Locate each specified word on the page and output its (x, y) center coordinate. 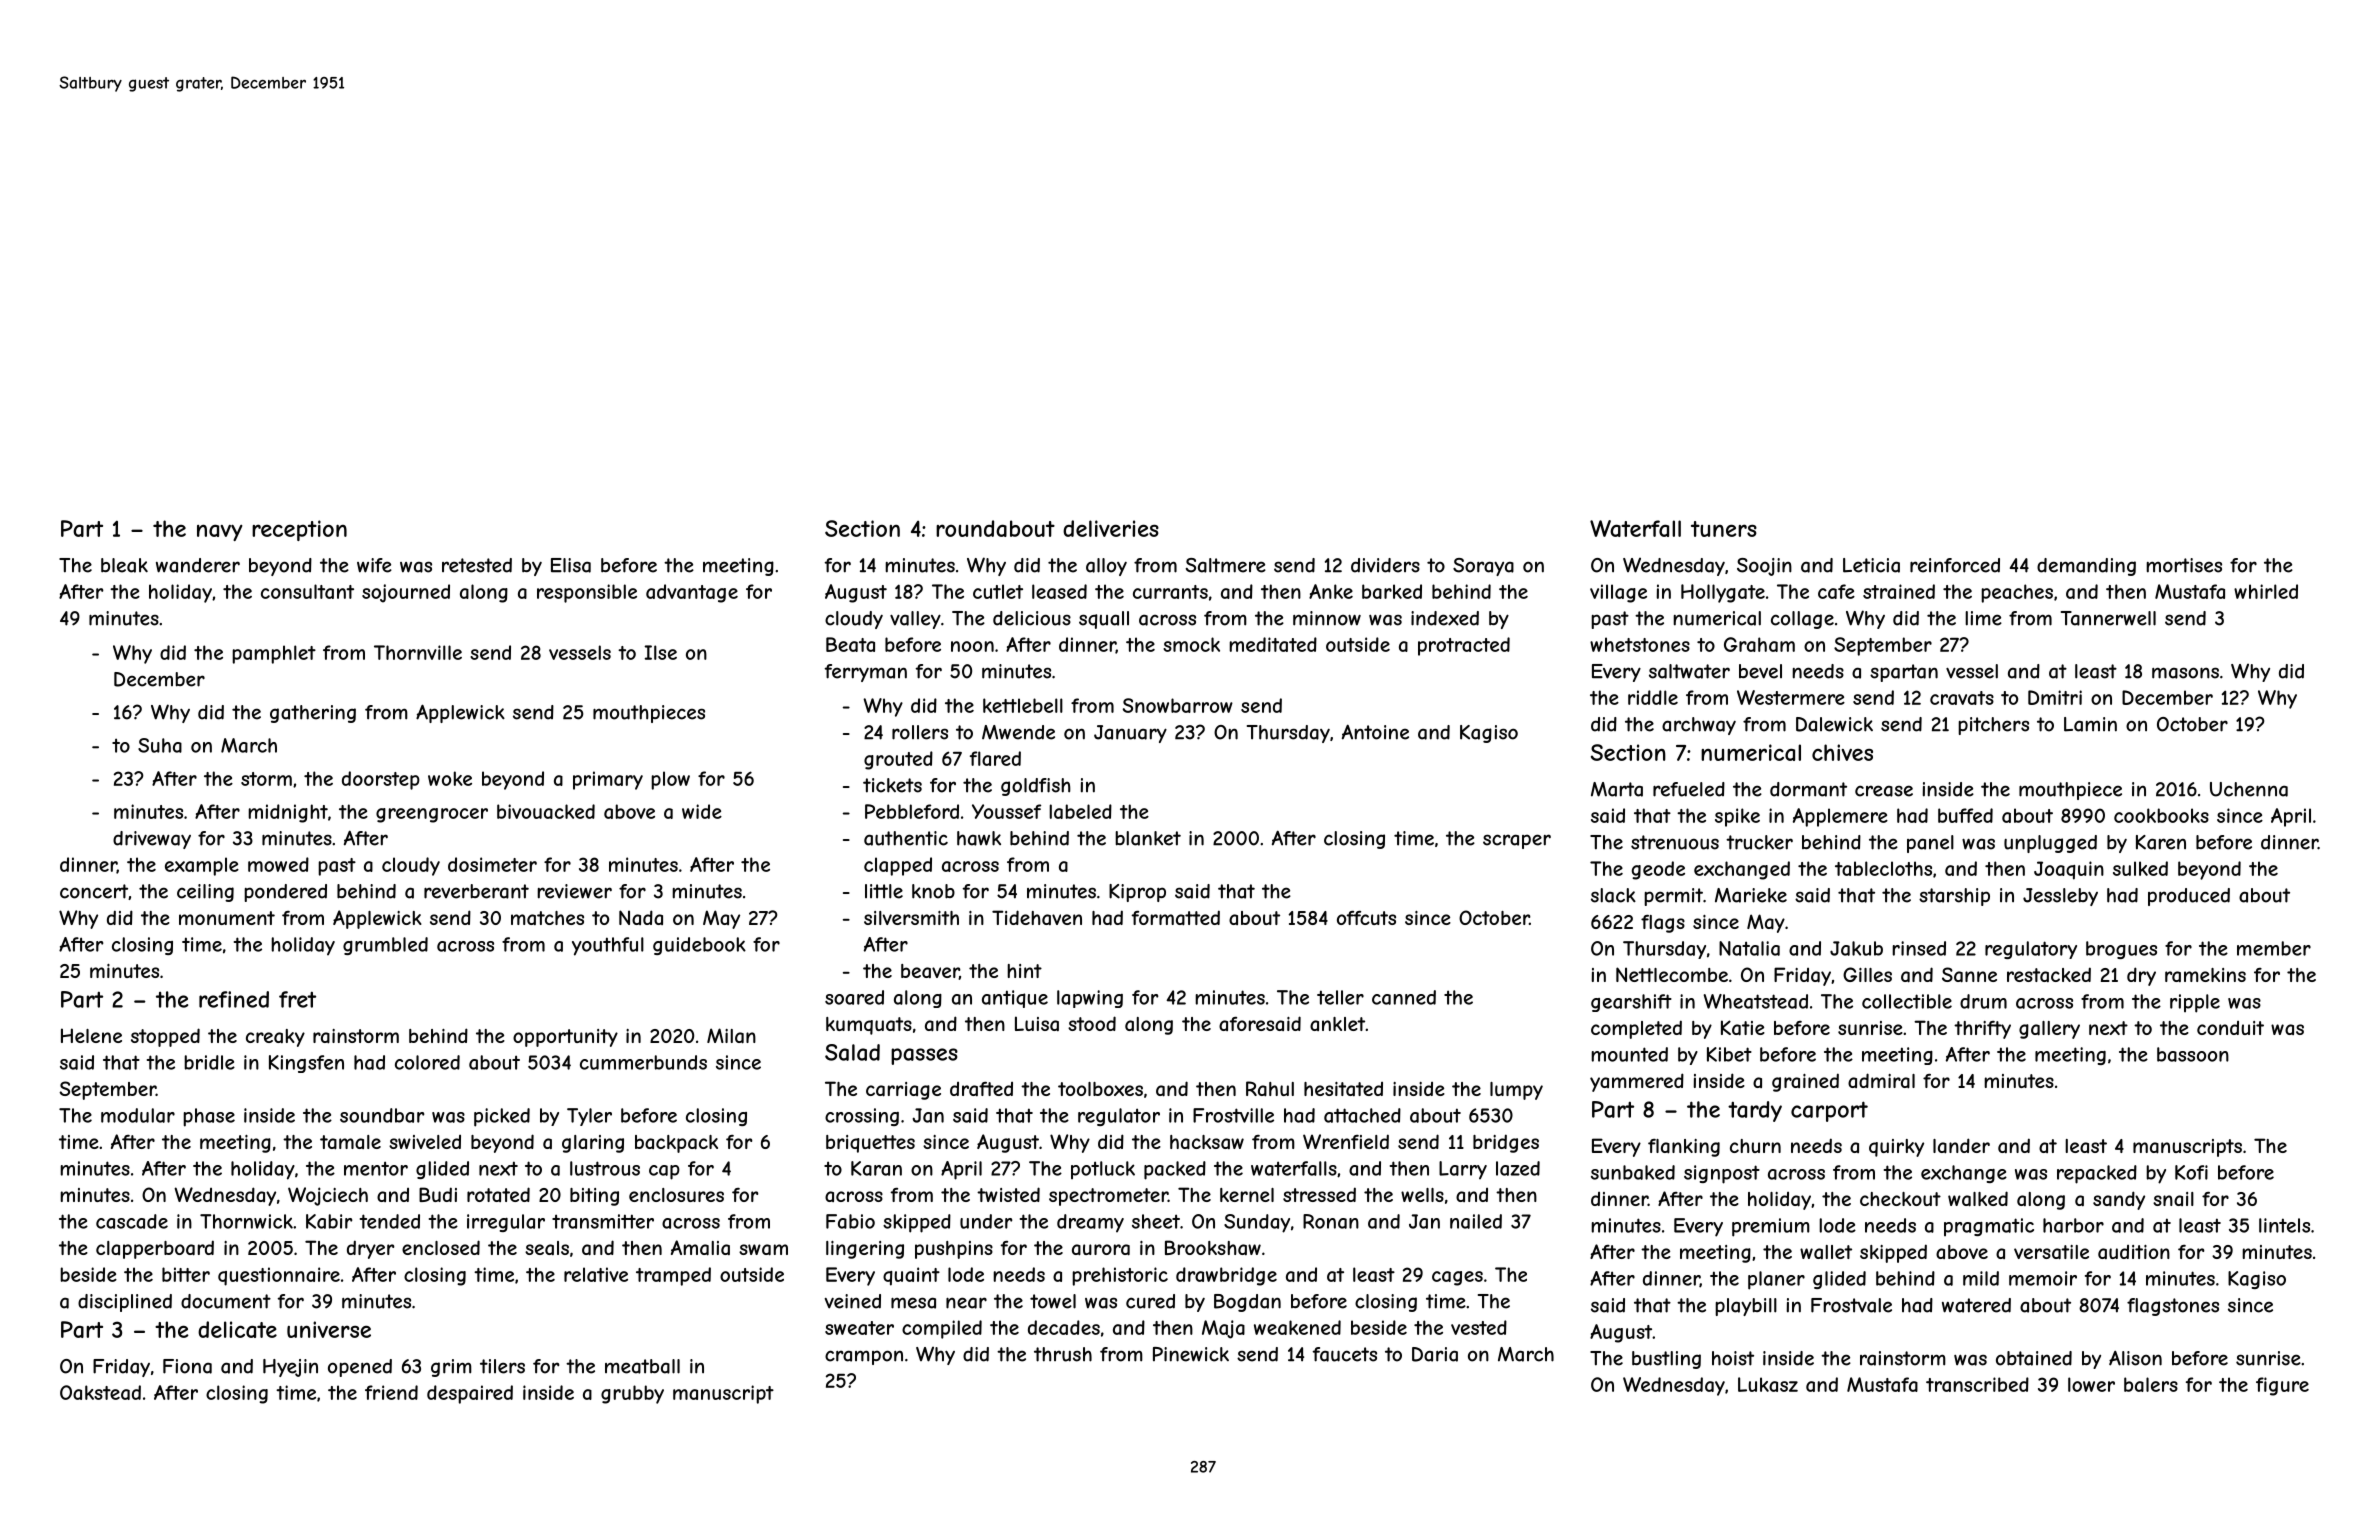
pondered (285, 893)
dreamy (1090, 1223)
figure (2282, 1386)
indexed (1445, 618)
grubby (632, 1394)
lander (1961, 1146)
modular (138, 1115)
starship (1954, 897)
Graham (1759, 644)
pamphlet (274, 654)
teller (1340, 997)
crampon (864, 1357)
